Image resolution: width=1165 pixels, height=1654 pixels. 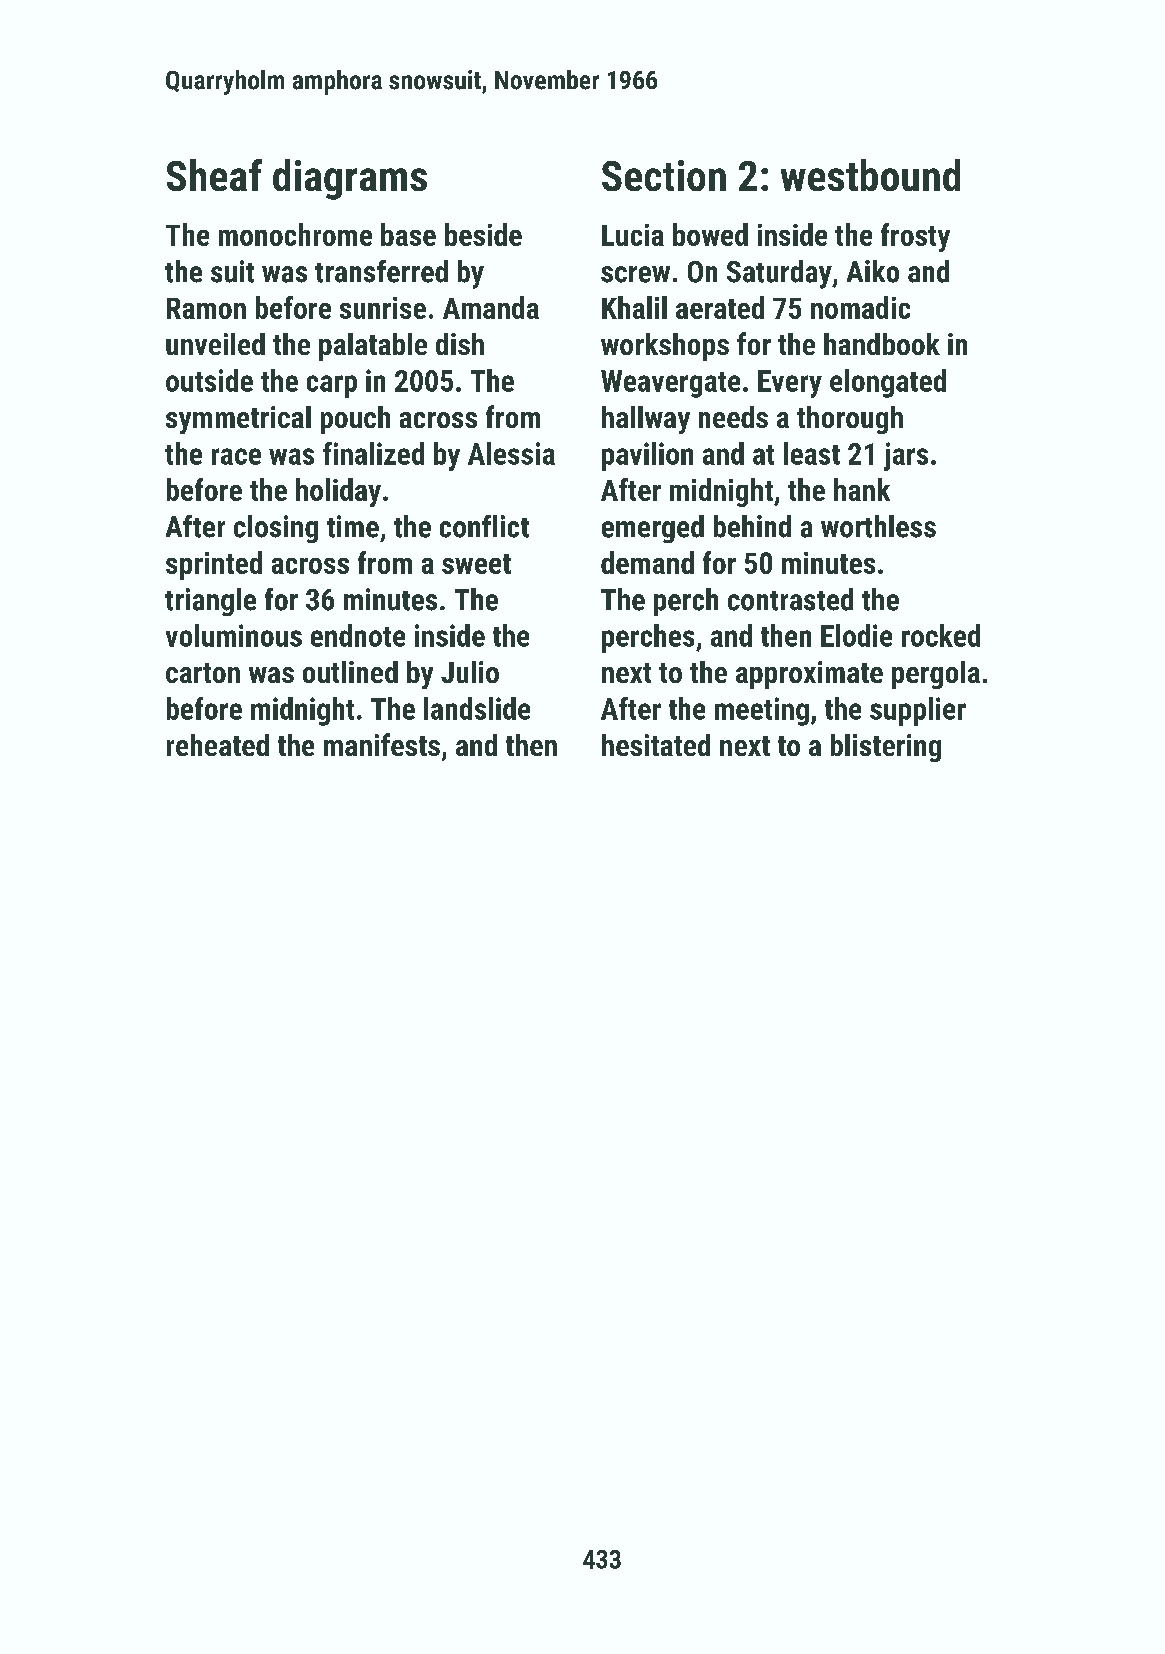 I want to click on Aiko, so click(x=873, y=271).
